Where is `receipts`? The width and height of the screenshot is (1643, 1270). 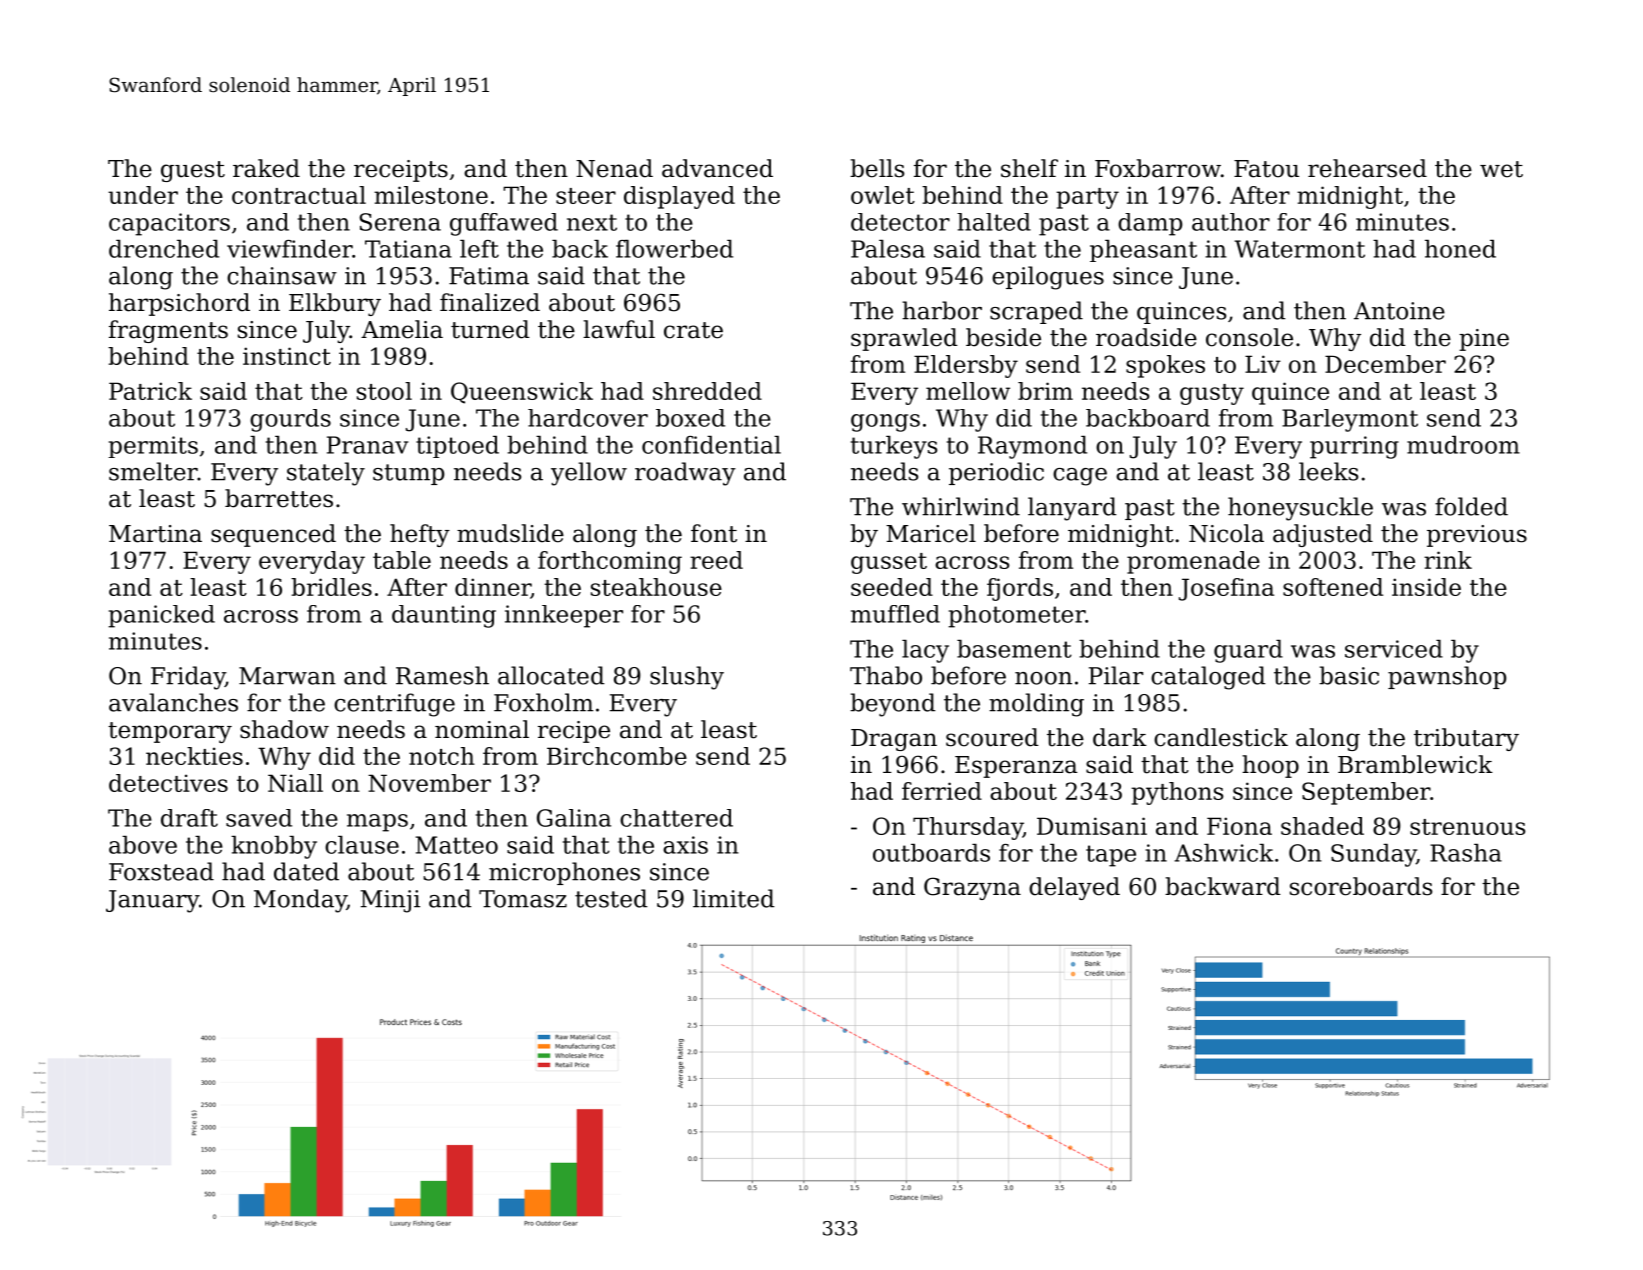 receipts is located at coordinates (401, 171).
